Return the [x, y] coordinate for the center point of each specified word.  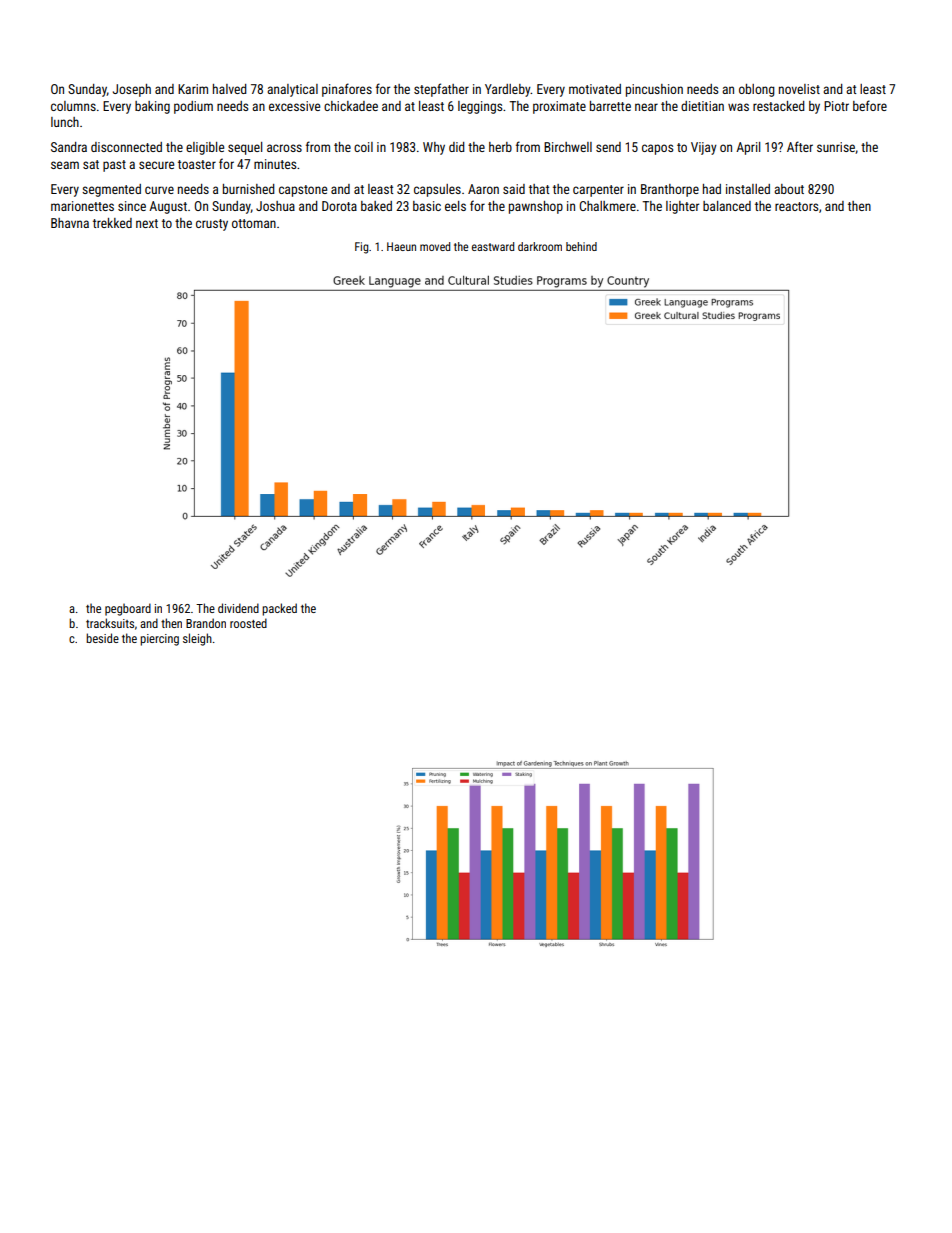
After [800, 146]
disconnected [126, 147]
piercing [159, 640]
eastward [493, 246]
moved [435, 246]
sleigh [197, 639]
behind [581, 246]
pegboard [128, 609]
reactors [796, 206]
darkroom [540, 246]
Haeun [401, 246]
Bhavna [70, 223]
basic [427, 206]
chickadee [351, 106]
